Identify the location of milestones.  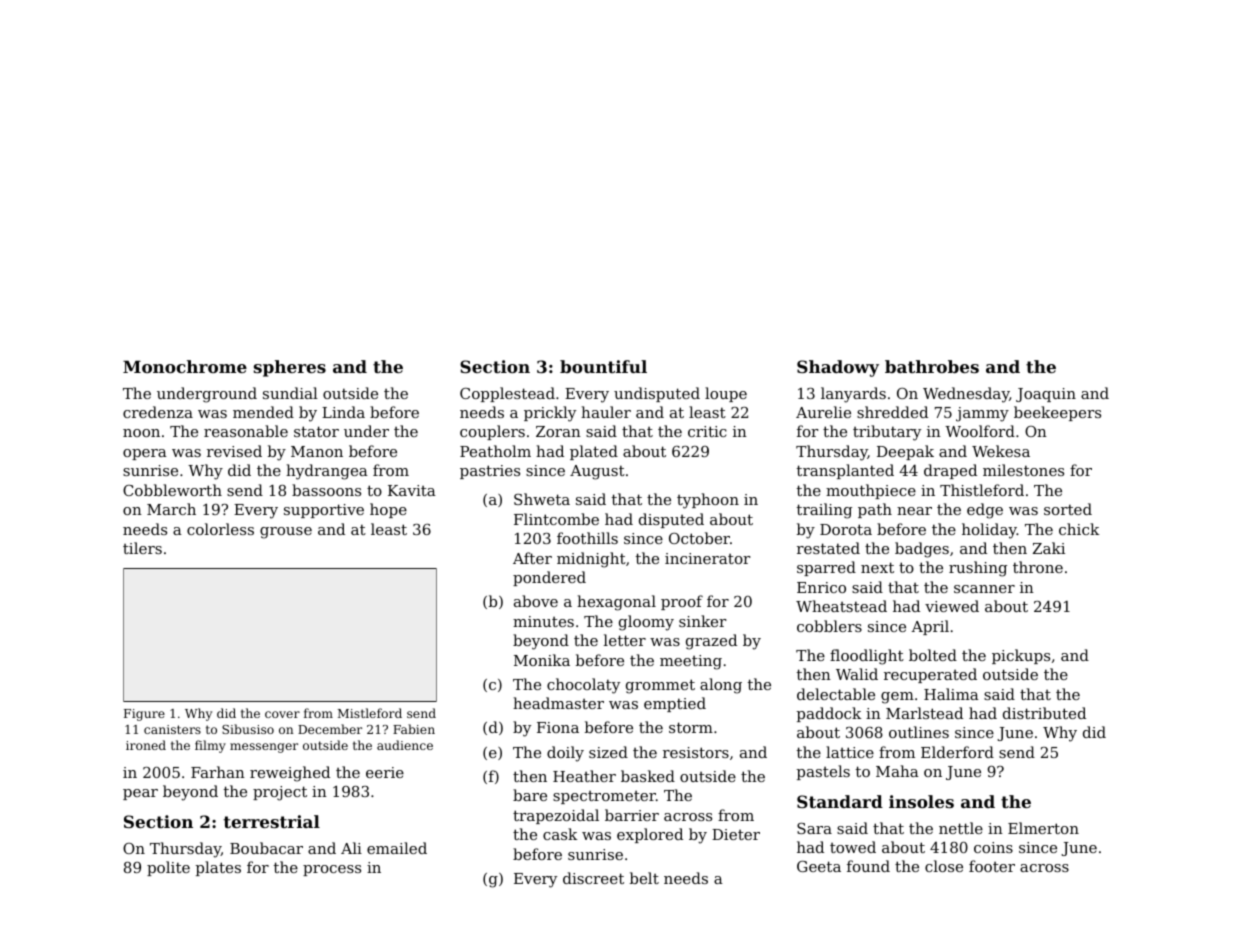
(1023, 470).
